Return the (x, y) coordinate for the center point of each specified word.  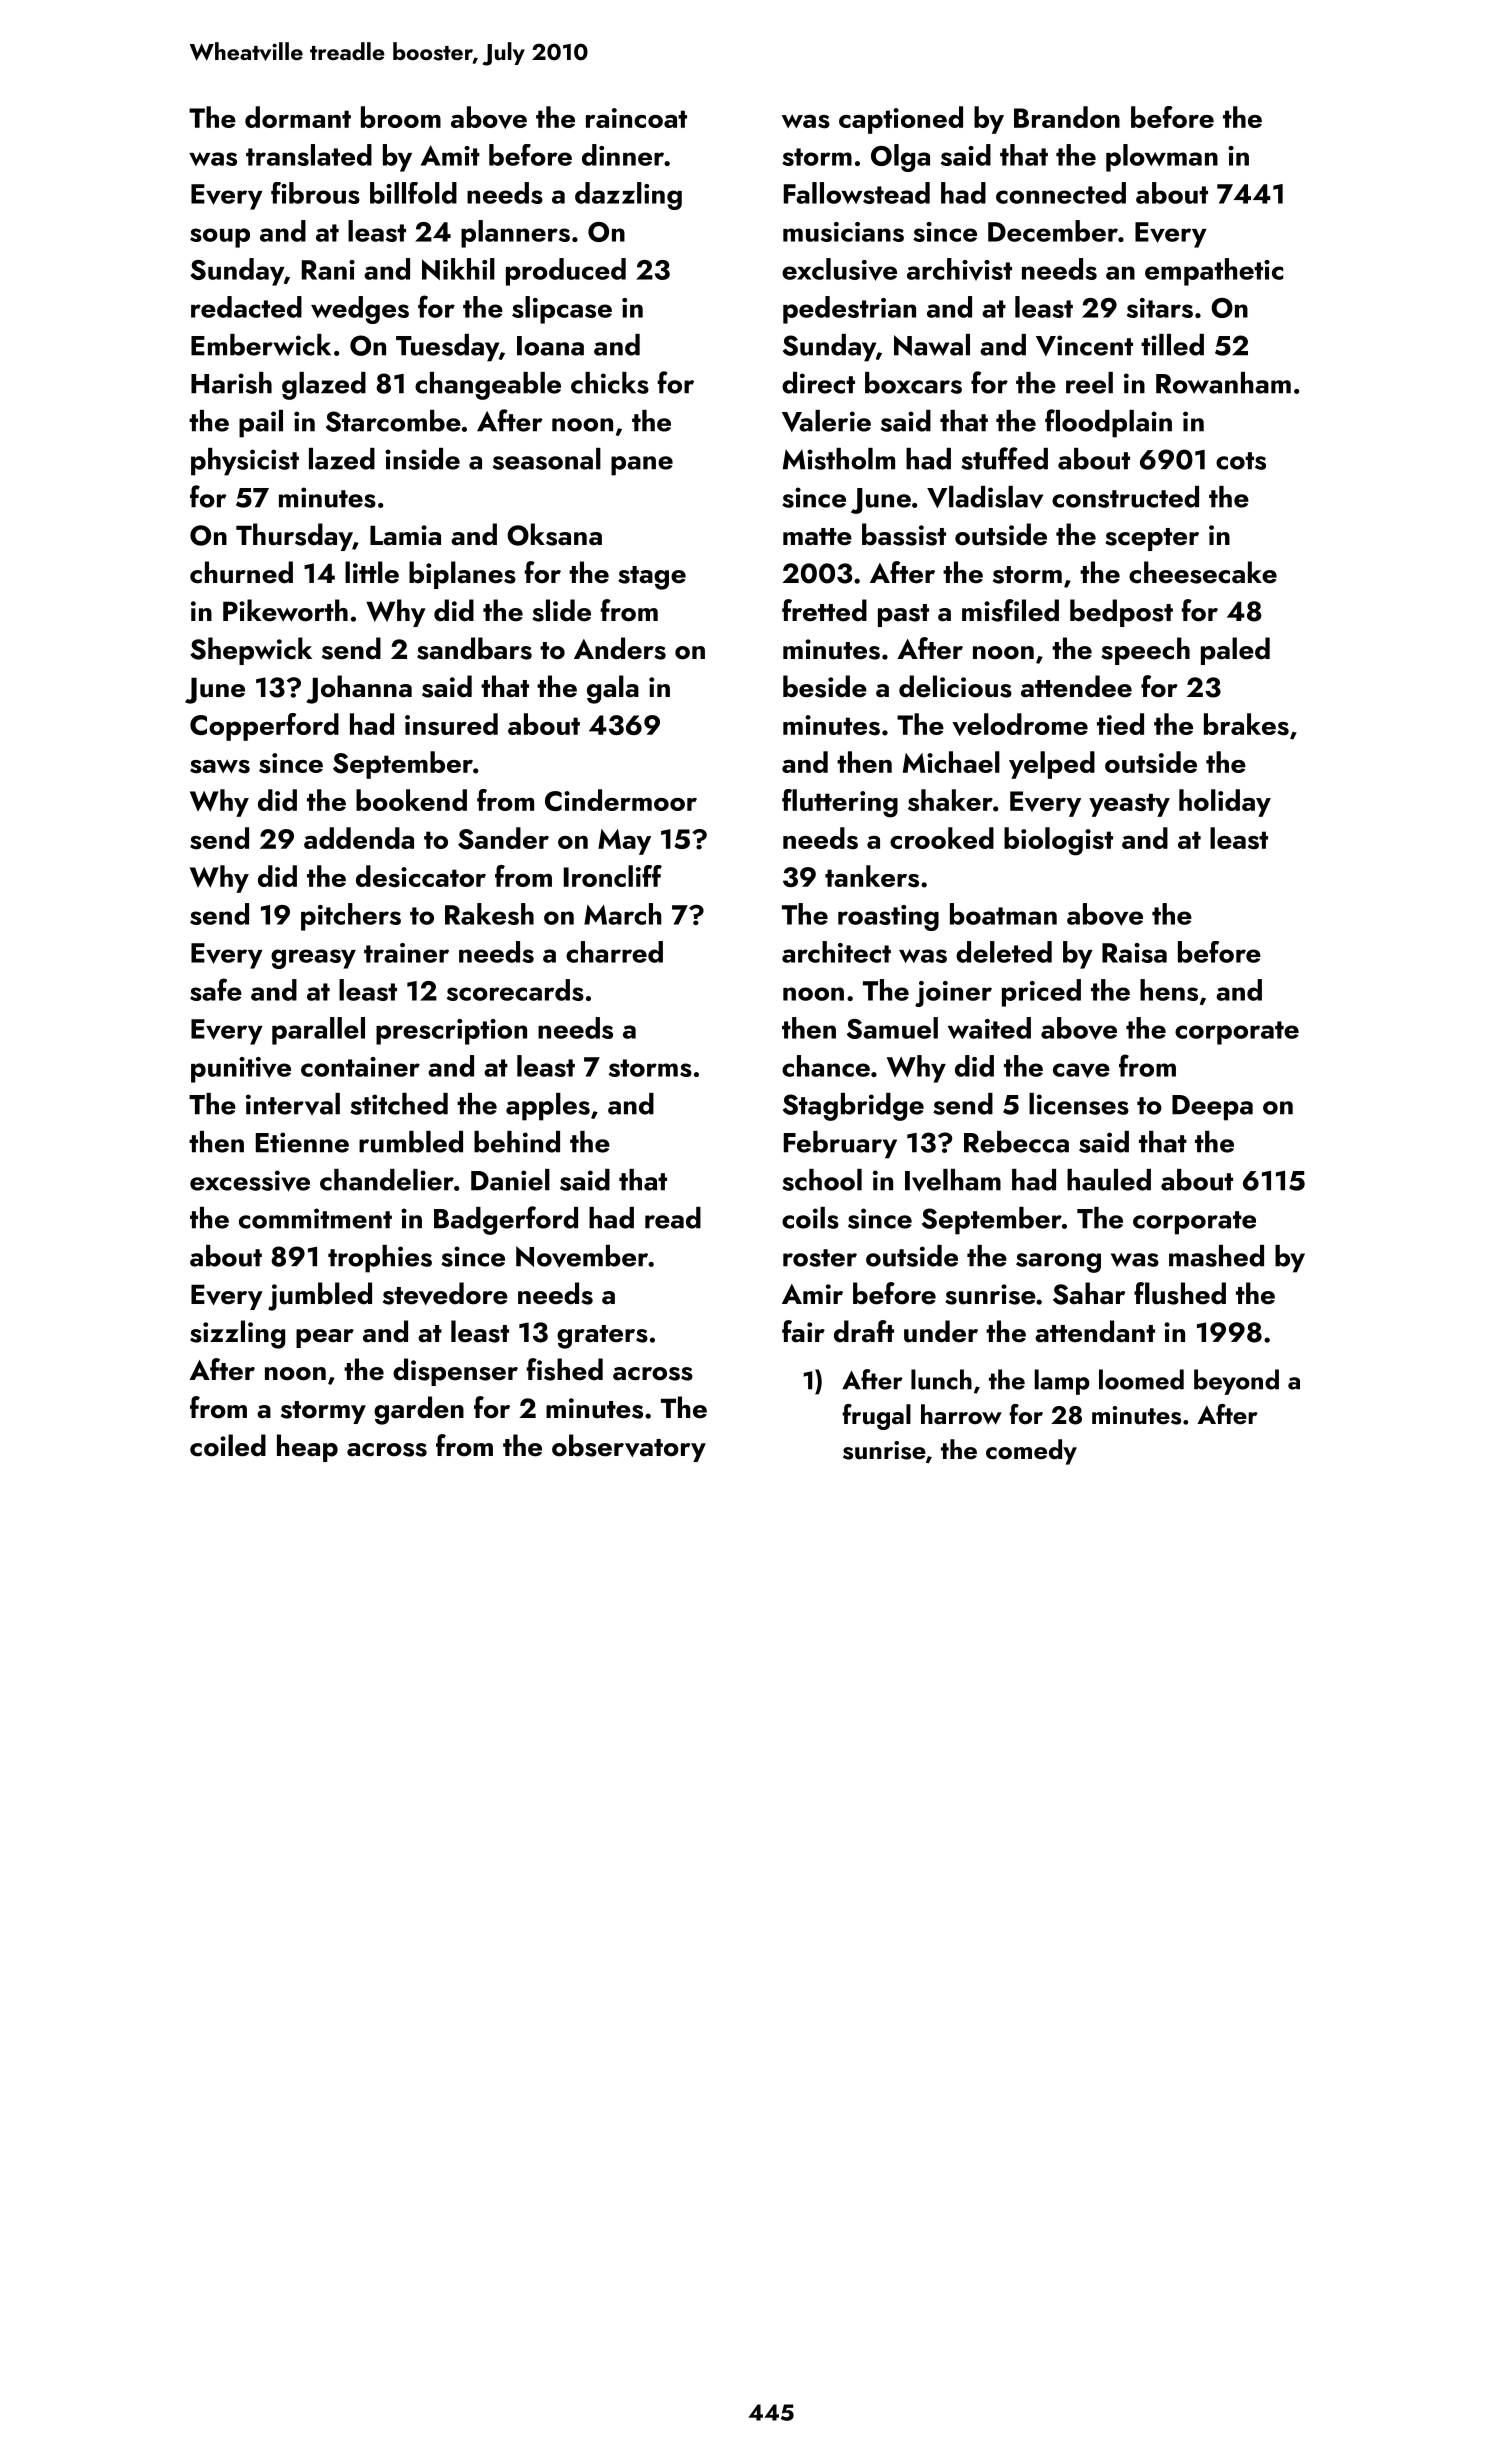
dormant (298, 117)
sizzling (237, 1334)
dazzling (628, 196)
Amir (812, 1294)
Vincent (1084, 345)
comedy (1031, 1452)
